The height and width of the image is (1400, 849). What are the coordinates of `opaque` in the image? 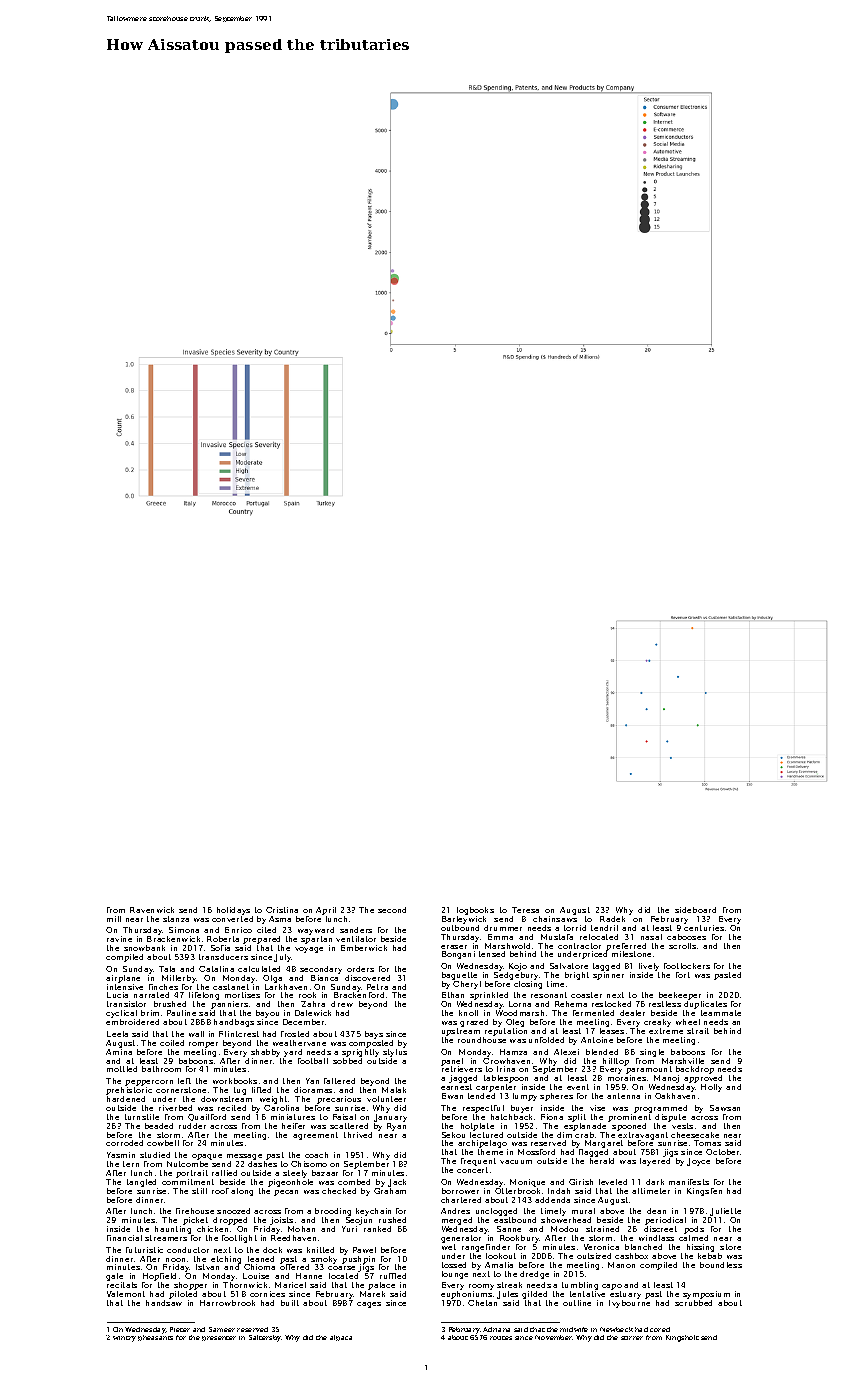 It's located at (207, 1157).
